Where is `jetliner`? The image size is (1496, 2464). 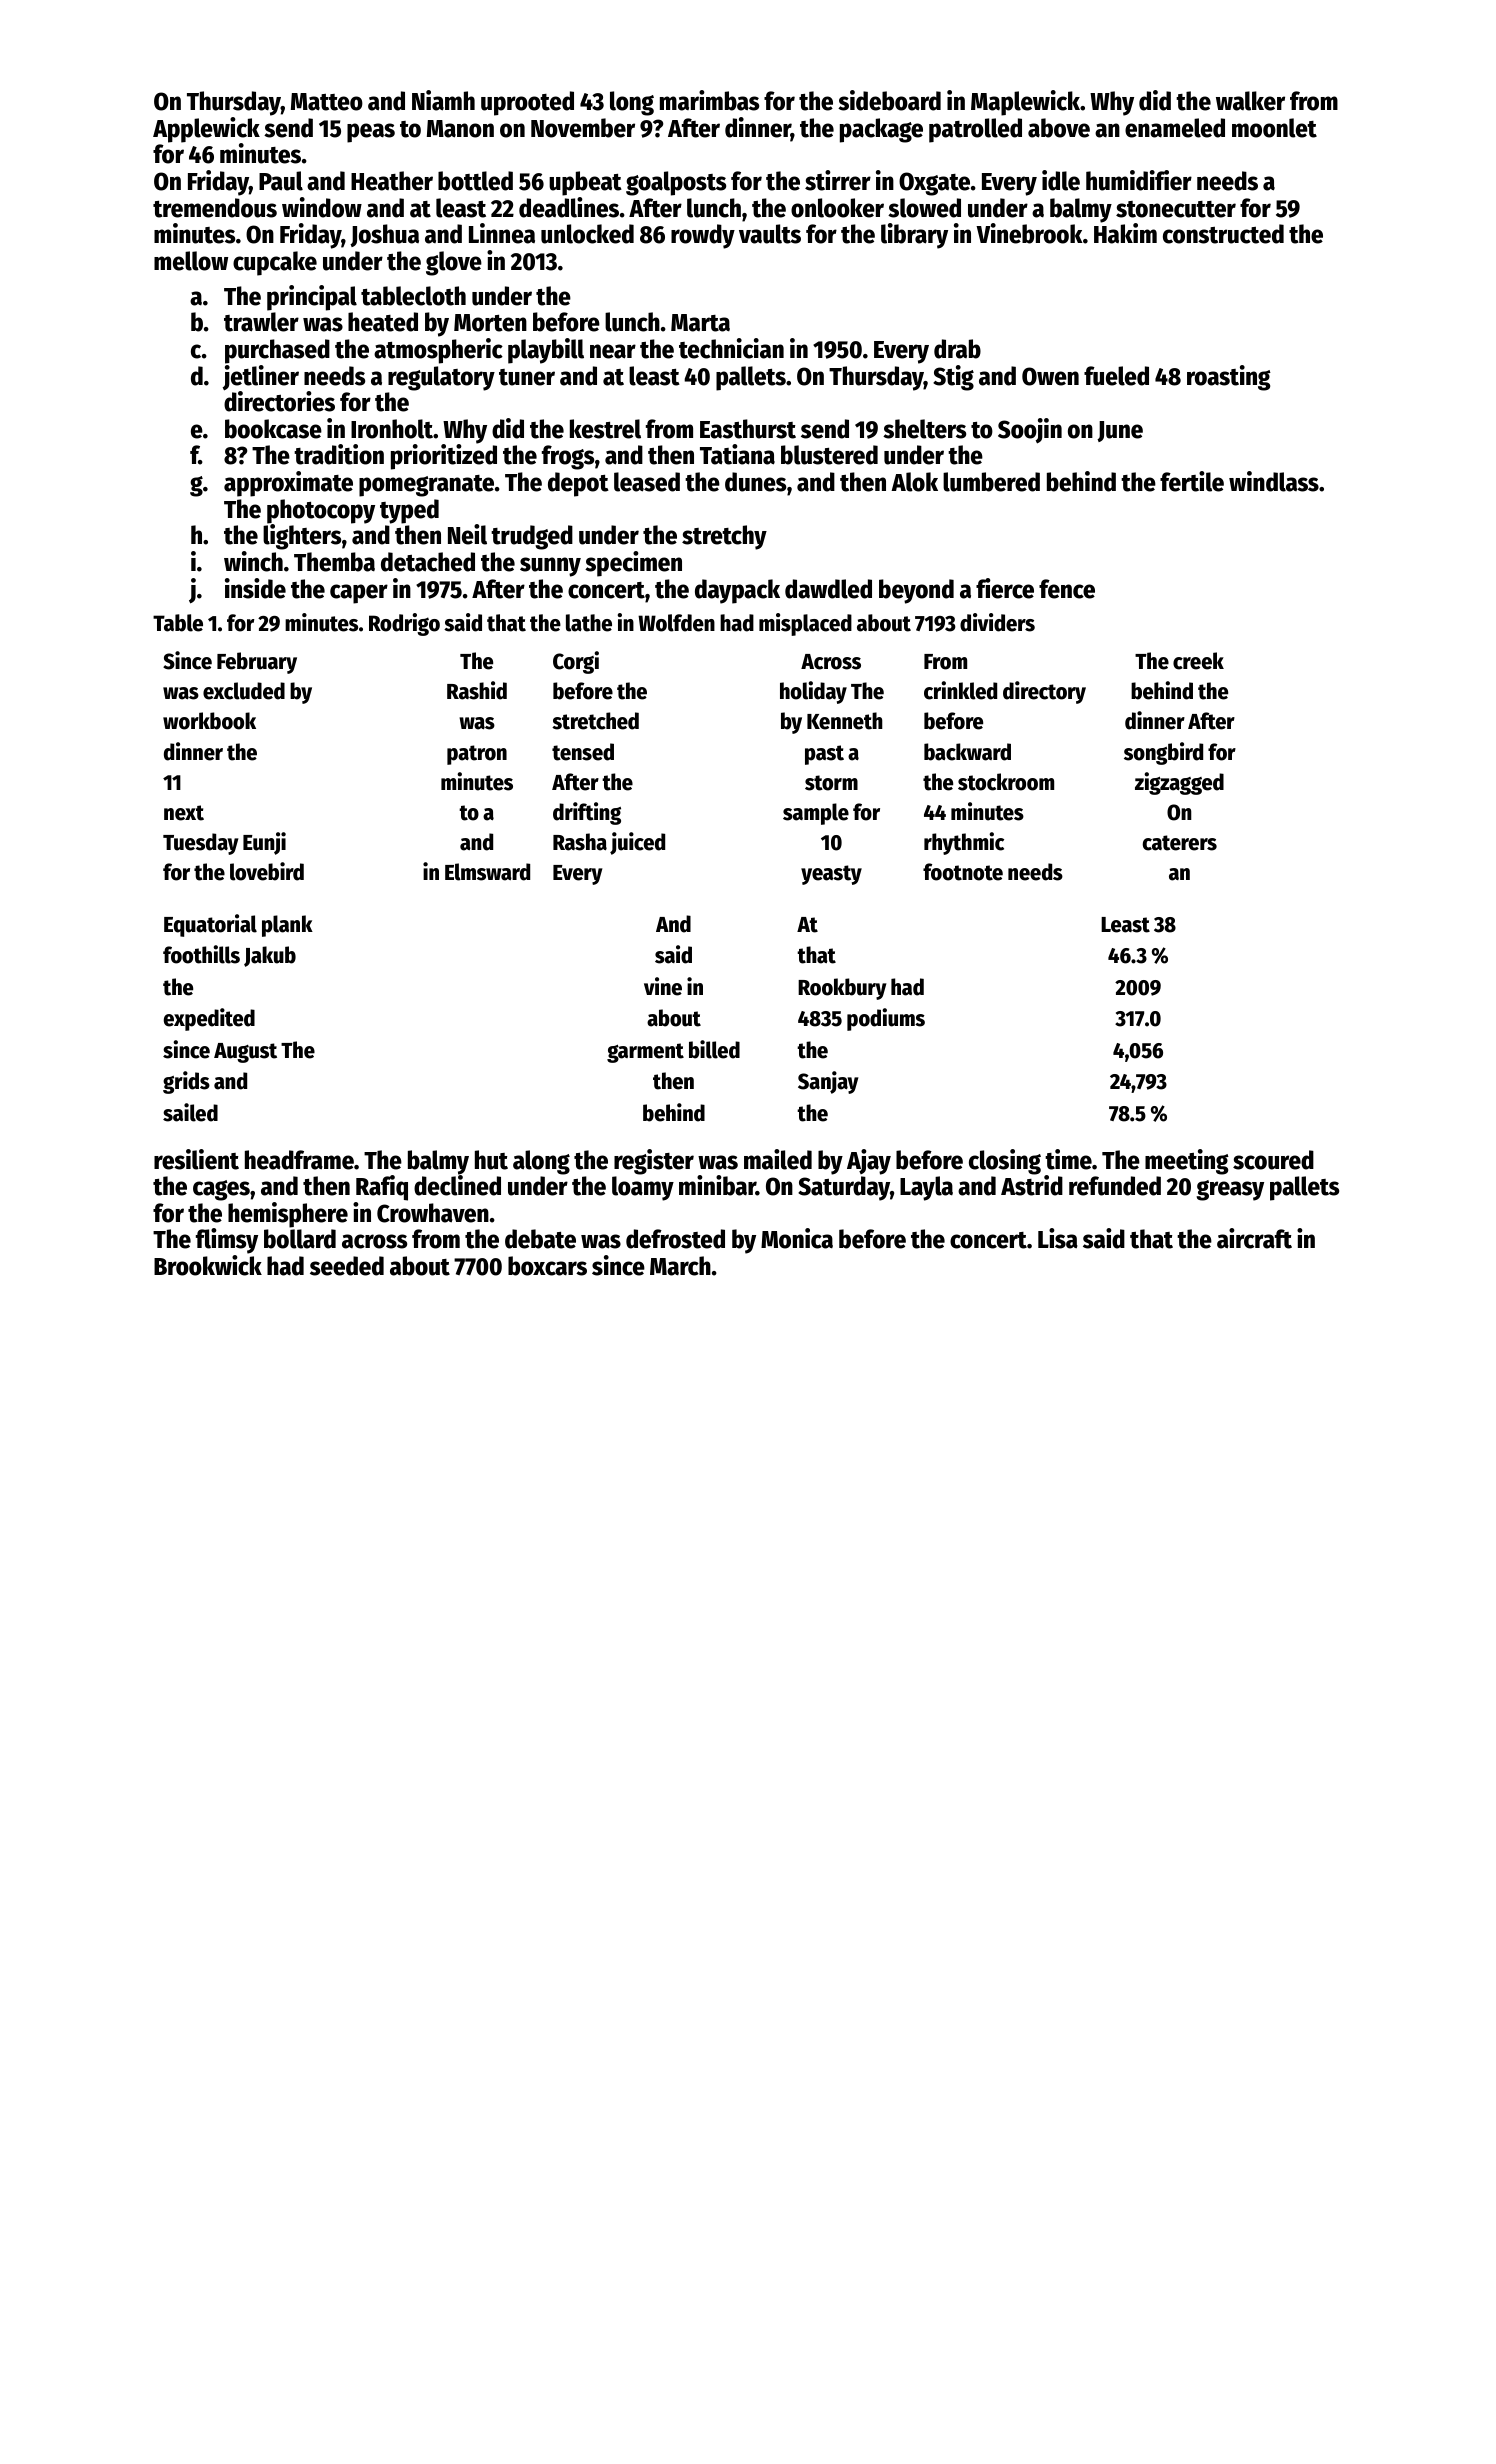
jetliner is located at coordinates (261, 378).
